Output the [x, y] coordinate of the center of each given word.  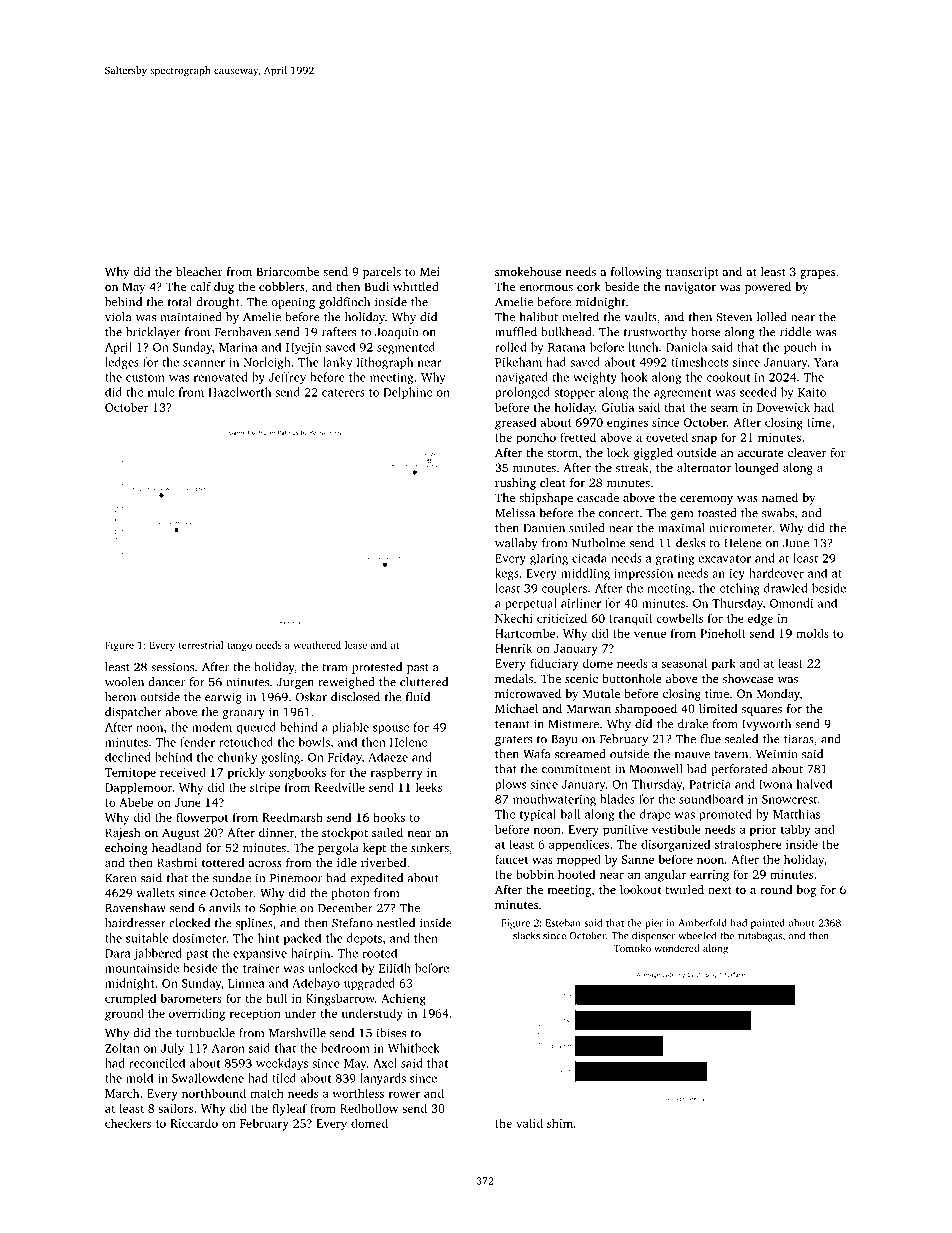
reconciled [157, 1063]
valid [529, 1123]
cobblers [282, 286]
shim [560, 1123]
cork [589, 286]
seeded [758, 392]
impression [643, 574]
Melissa [515, 513]
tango [240, 646]
